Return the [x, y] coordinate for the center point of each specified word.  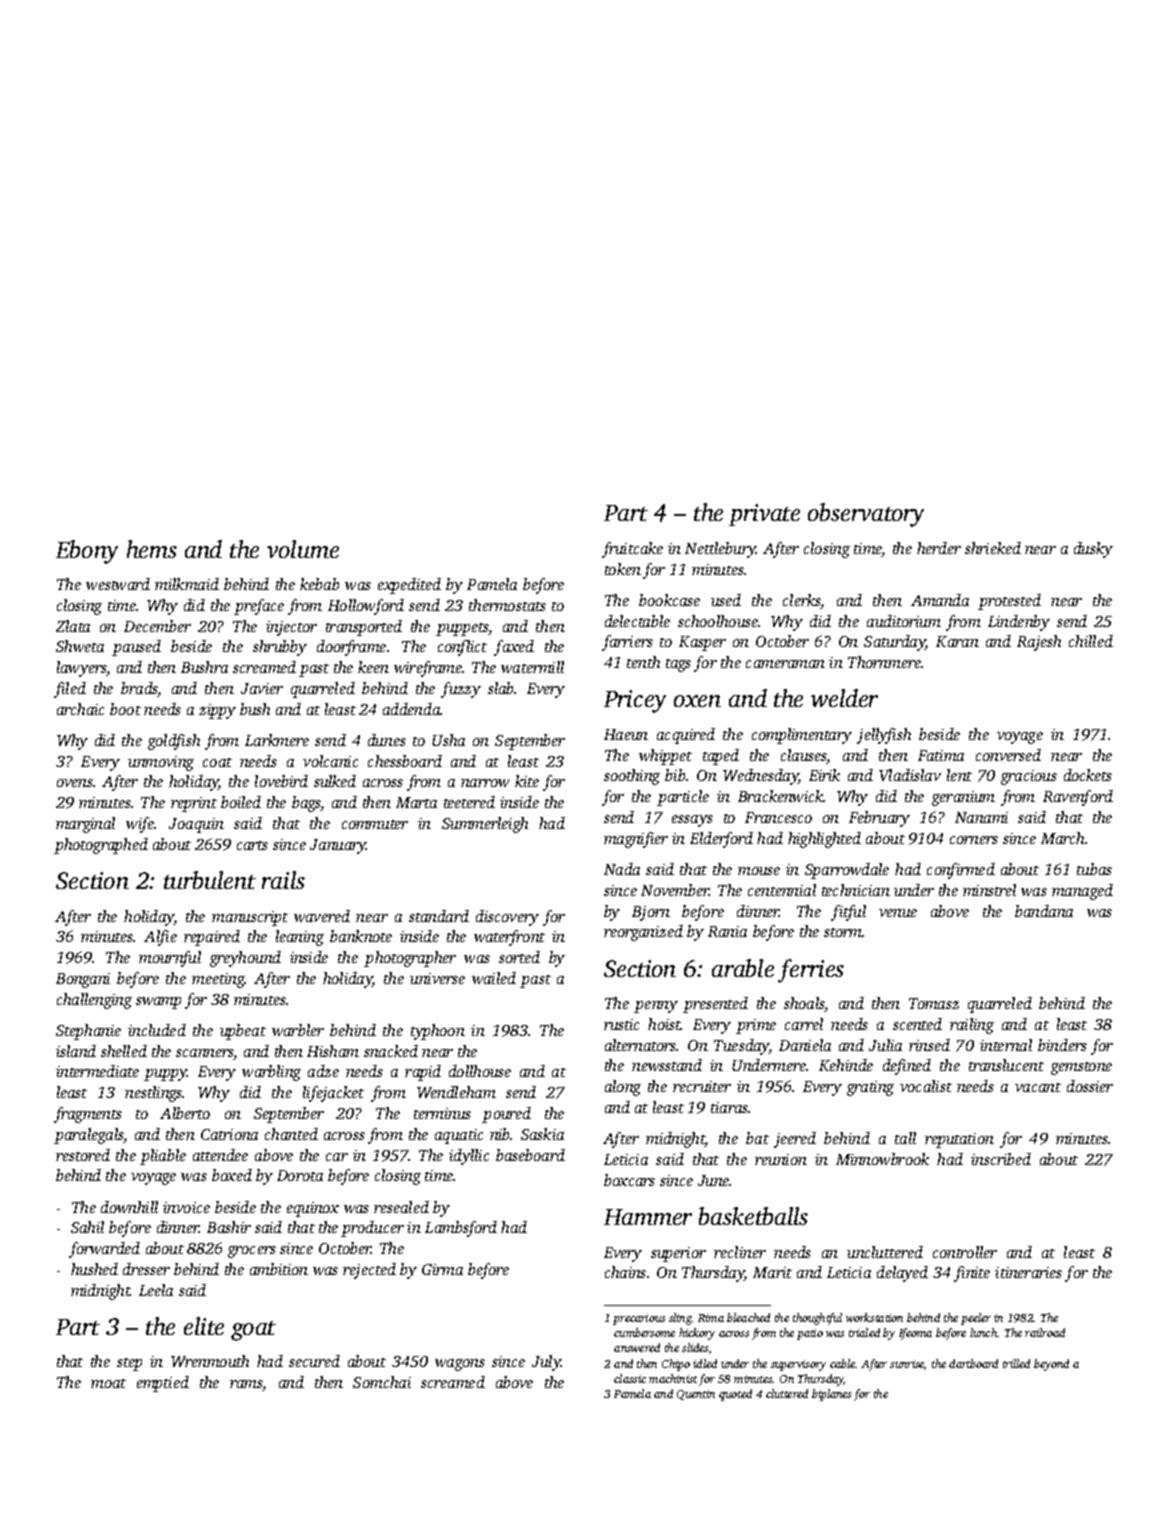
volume [303, 549]
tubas [1094, 869]
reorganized [643, 933]
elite [204, 1326]
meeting [218, 980]
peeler [976, 1319]
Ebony [87, 552]
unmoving [161, 763]
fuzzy [461, 690]
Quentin [696, 1395]
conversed [1008, 755]
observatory [866, 515]
